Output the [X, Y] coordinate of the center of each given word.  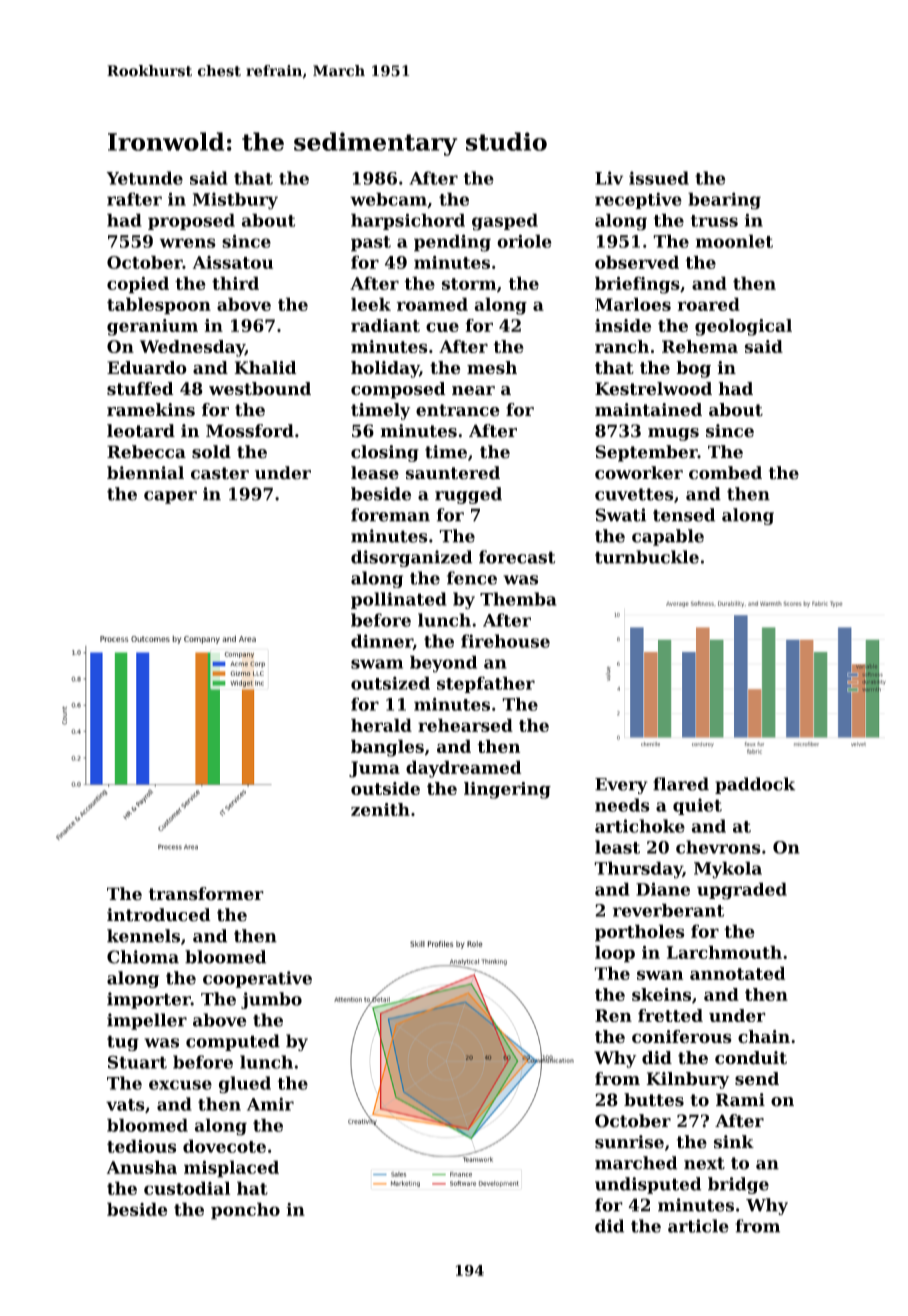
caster [220, 473]
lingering [507, 790]
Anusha [142, 1167]
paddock [755, 785]
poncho [245, 1211]
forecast [517, 557]
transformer [206, 894]
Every [621, 786]
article [698, 1226]
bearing [724, 201]
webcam [388, 199]
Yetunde [144, 178]
